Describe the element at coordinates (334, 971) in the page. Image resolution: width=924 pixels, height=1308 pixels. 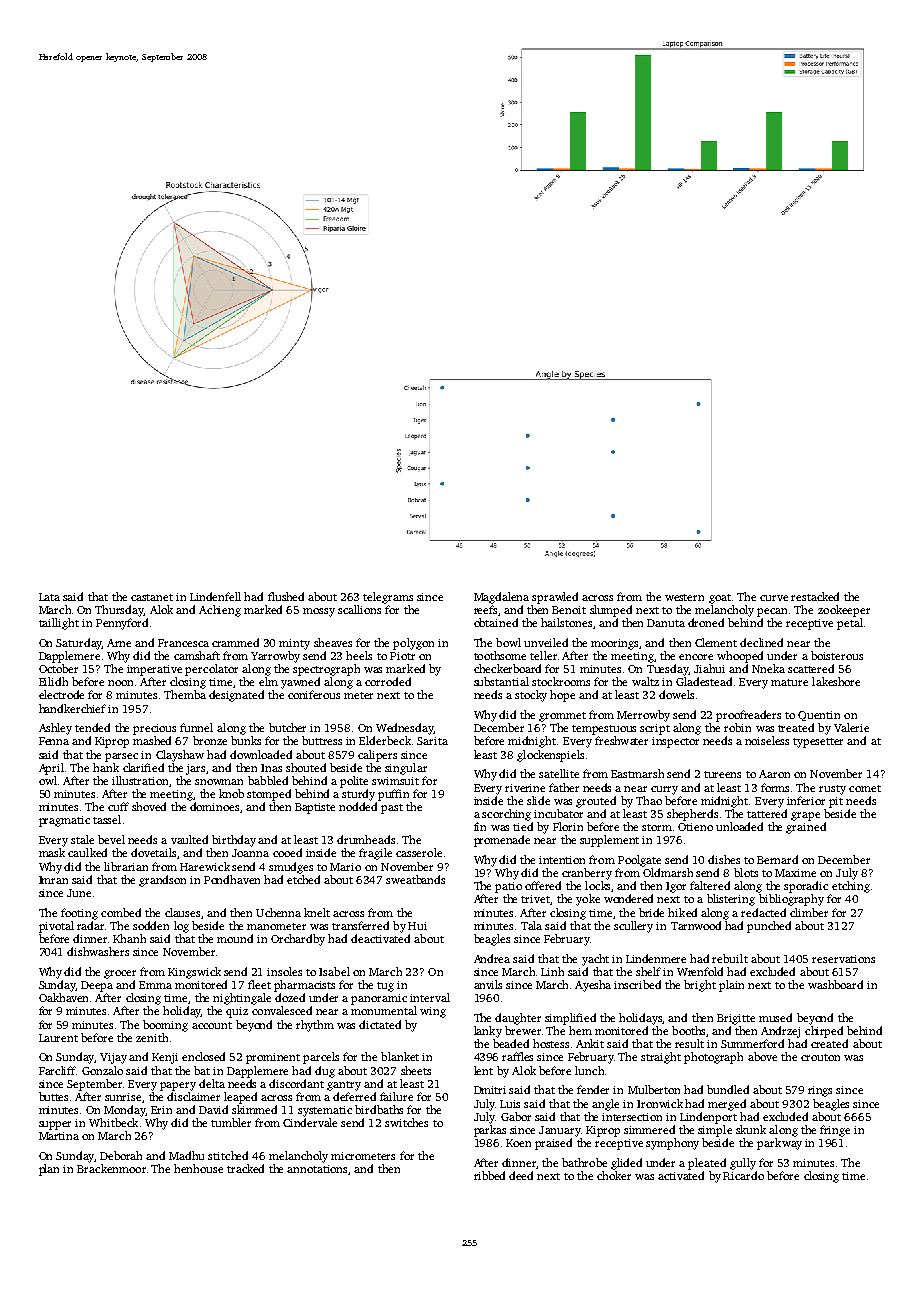
I see `Isabel` at that location.
